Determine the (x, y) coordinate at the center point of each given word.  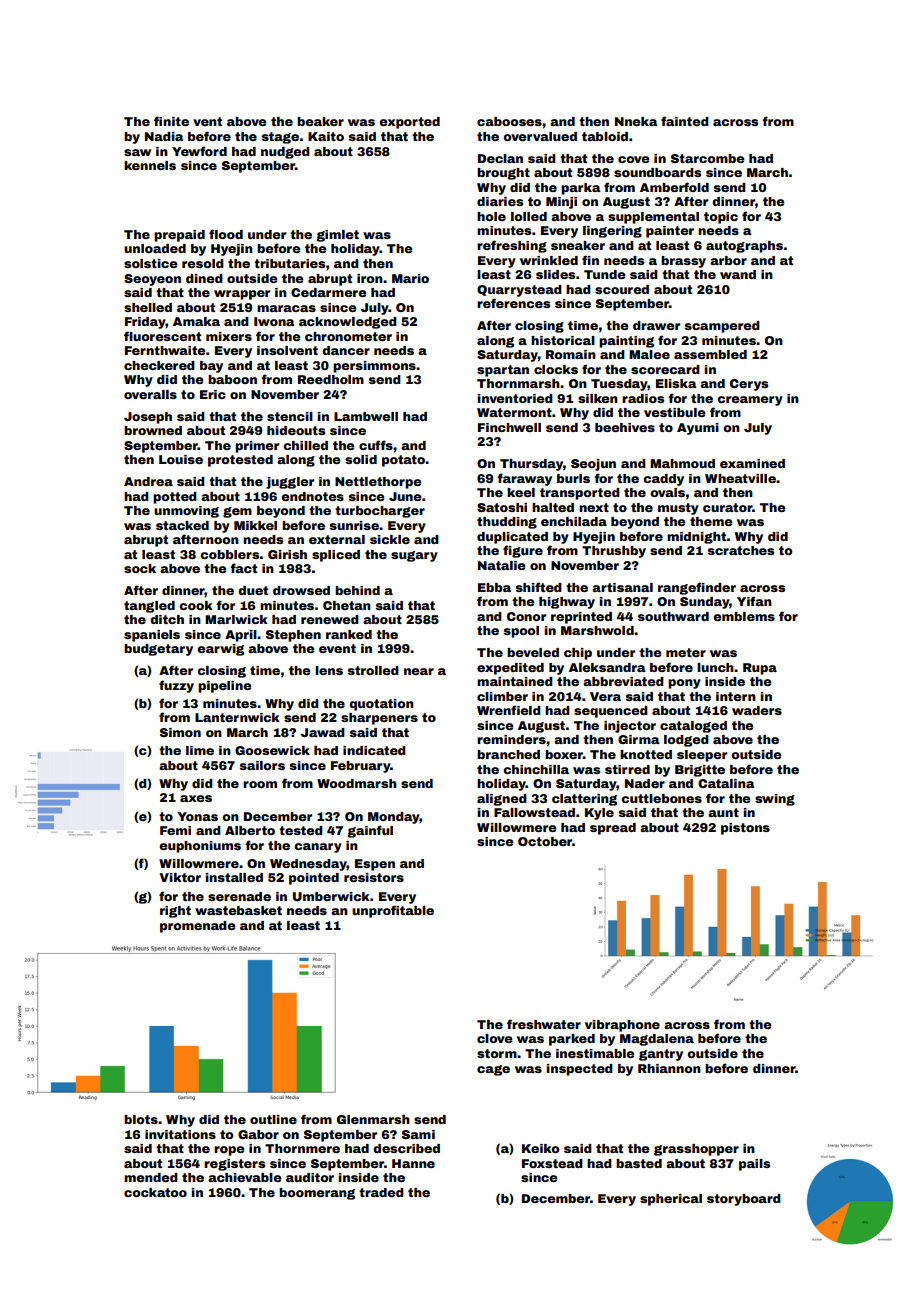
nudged (285, 153)
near (419, 671)
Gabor (258, 1134)
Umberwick (331, 896)
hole (491, 216)
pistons (745, 829)
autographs (744, 247)
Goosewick (272, 750)
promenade (197, 927)
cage (493, 1070)
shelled (148, 307)
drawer (656, 325)
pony (684, 684)
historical (563, 340)
